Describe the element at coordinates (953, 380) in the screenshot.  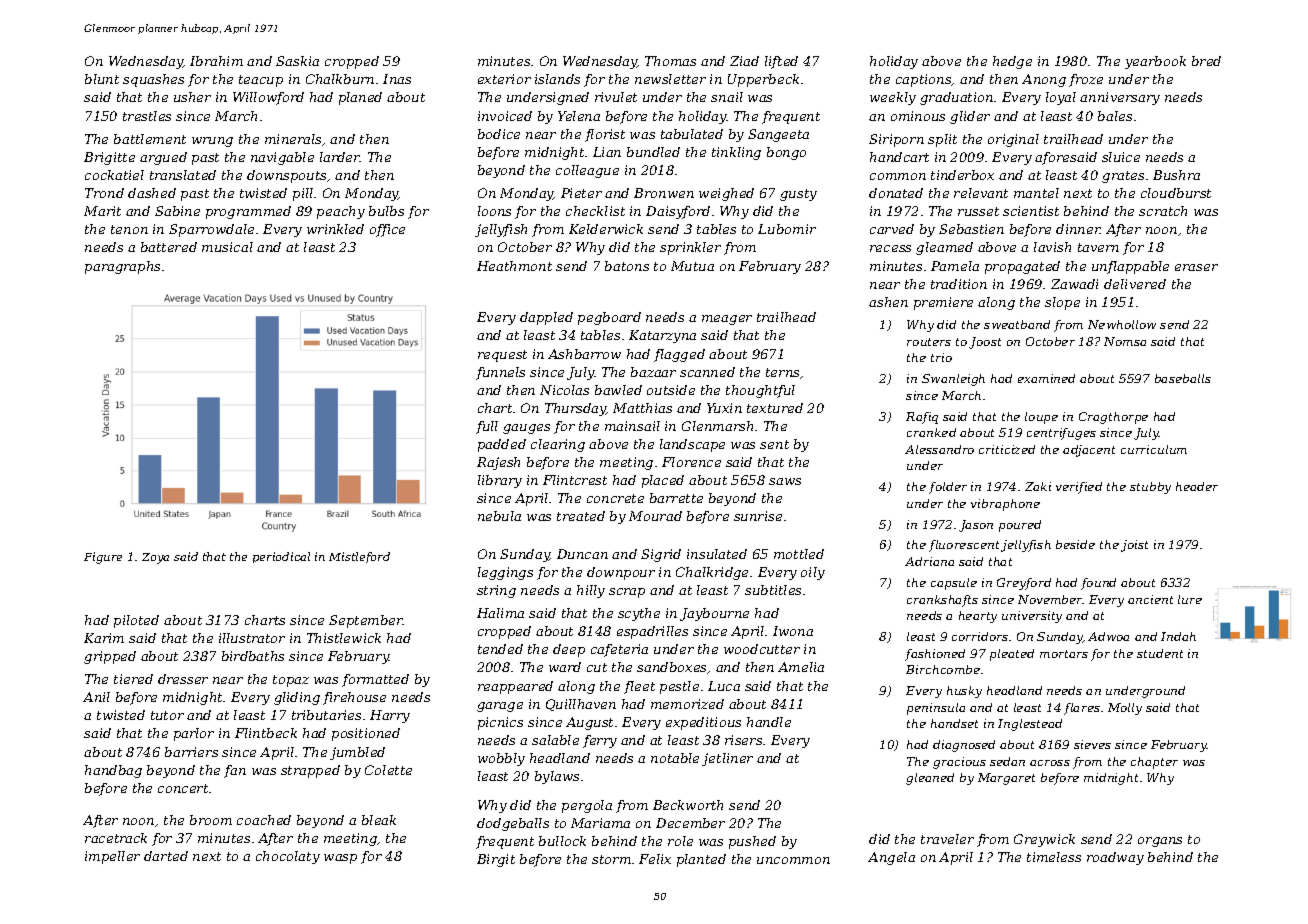
I see `Swanleigh` at that location.
